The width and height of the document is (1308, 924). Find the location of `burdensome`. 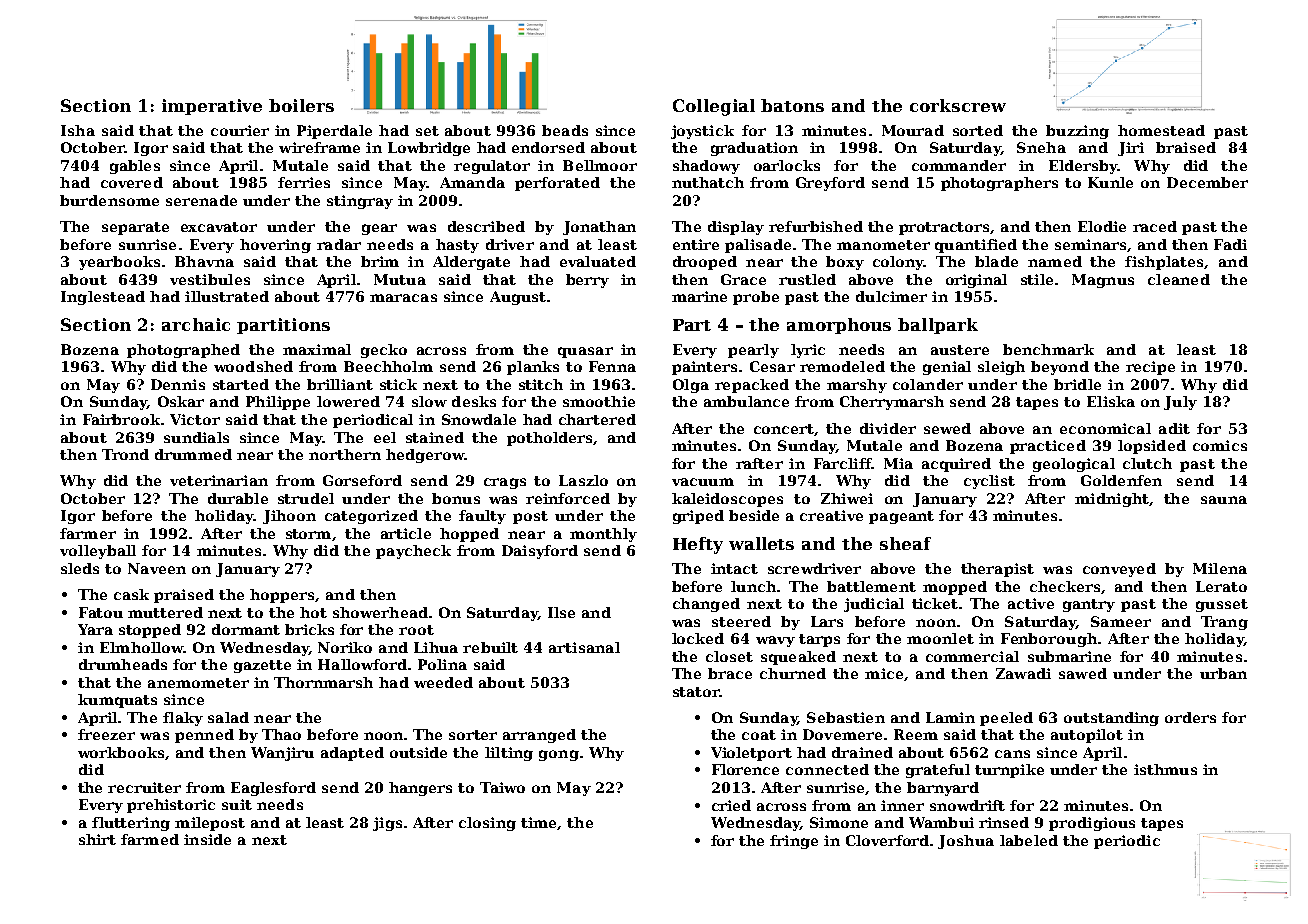

burdensome is located at coordinates (109, 200).
